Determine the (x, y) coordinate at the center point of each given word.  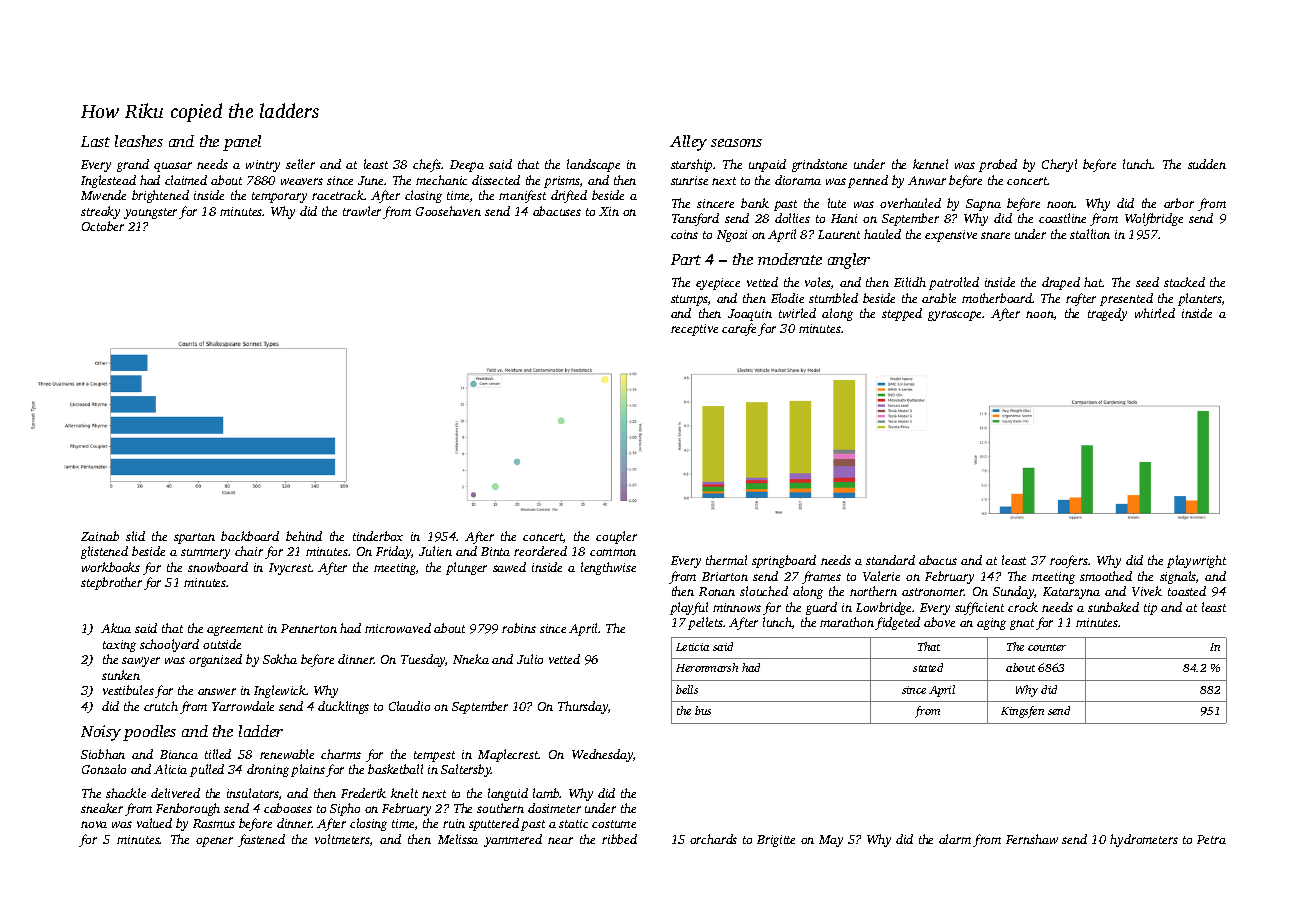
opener (214, 842)
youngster (150, 213)
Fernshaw (1032, 839)
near (560, 840)
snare (995, 235)
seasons (736, 143)
